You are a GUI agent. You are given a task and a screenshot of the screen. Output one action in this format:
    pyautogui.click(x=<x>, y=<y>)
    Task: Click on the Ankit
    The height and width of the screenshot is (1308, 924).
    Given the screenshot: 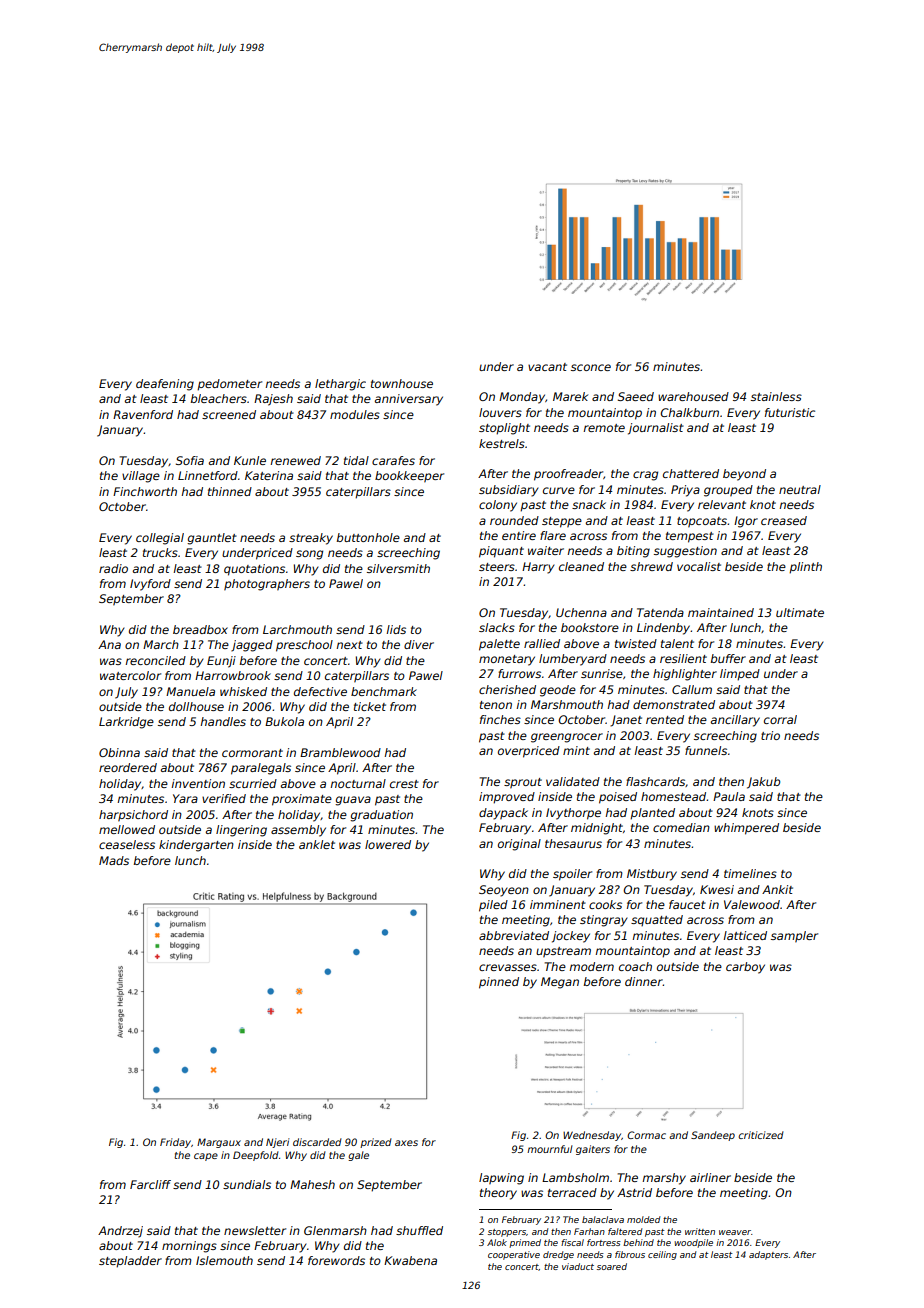 What is the action you would take?
    pyautogui.click(x=777, y=889)
